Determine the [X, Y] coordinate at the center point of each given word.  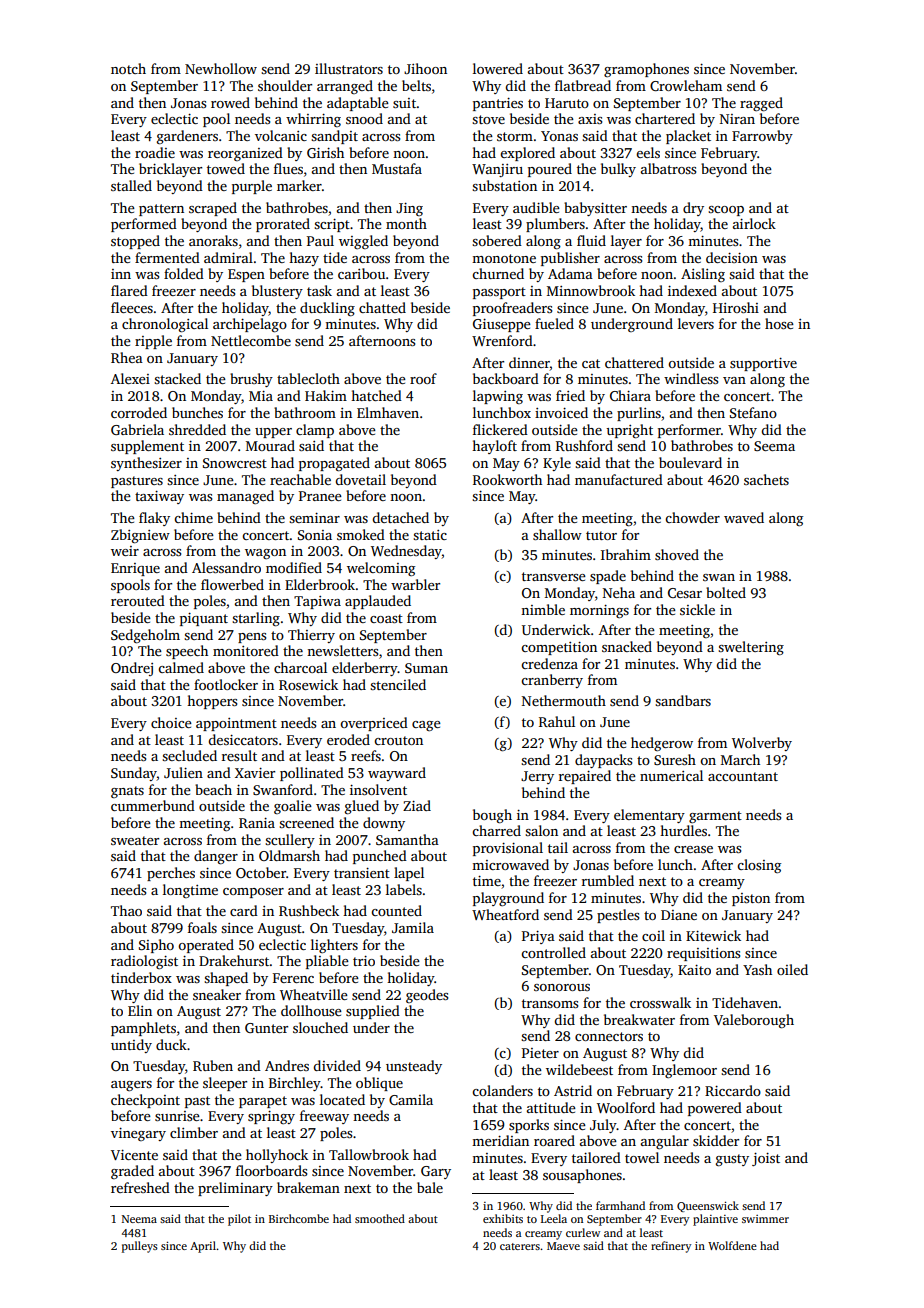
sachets [766, 479]
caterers [520, 1246]
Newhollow [221, 68]
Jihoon [425, 68]
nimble [543, 609]
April [203, 1247]
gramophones [646, 70]
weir [125, 551]
